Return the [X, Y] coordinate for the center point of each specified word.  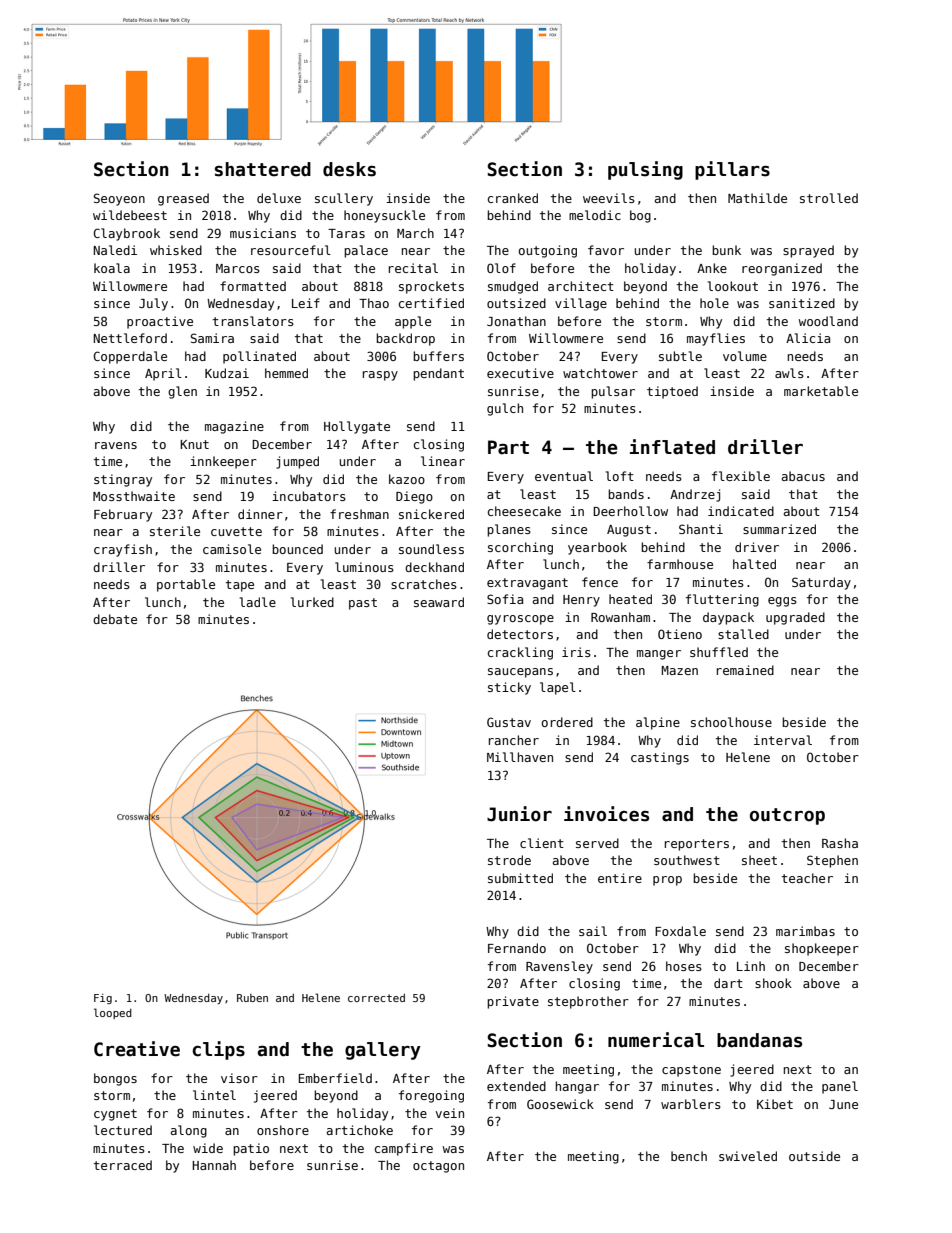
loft [620, 476]
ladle [258, 602]
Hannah [214, 1165]
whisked [176, 250]
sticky [509, 688]
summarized [779, 529]
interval [783, 740]
